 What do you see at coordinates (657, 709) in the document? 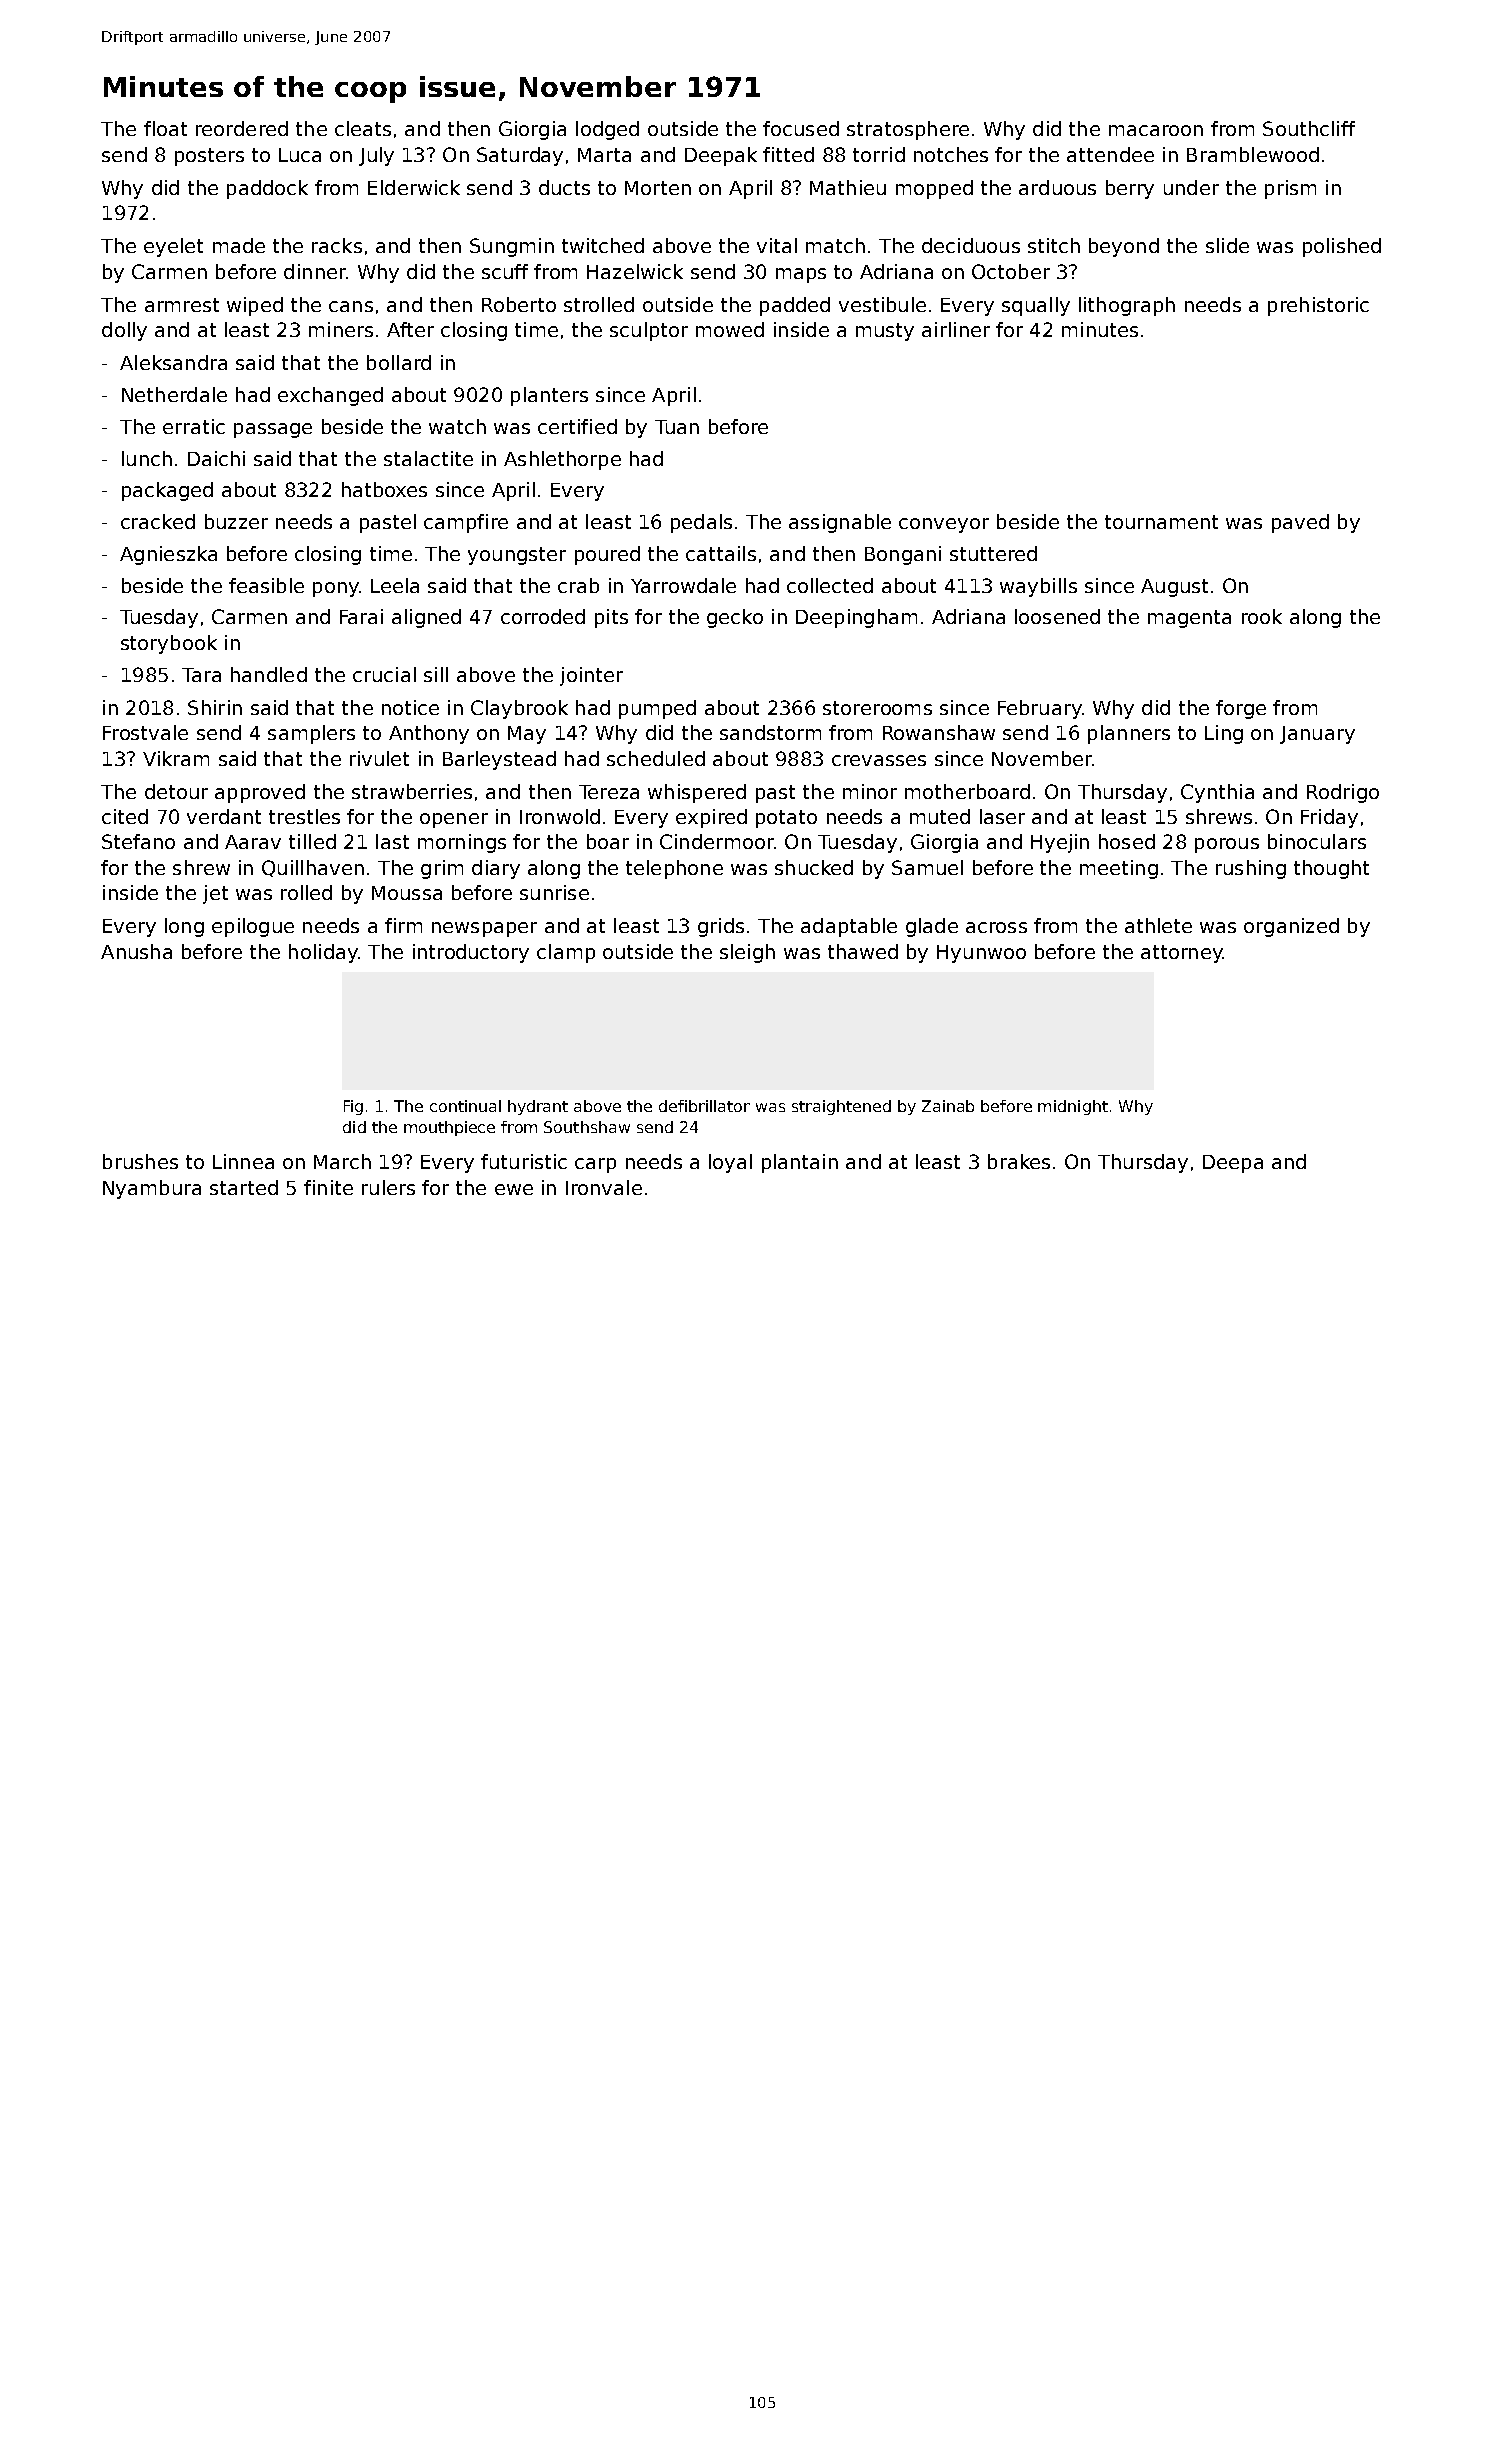
I see `pumped` at bounding box center [657, 709].
